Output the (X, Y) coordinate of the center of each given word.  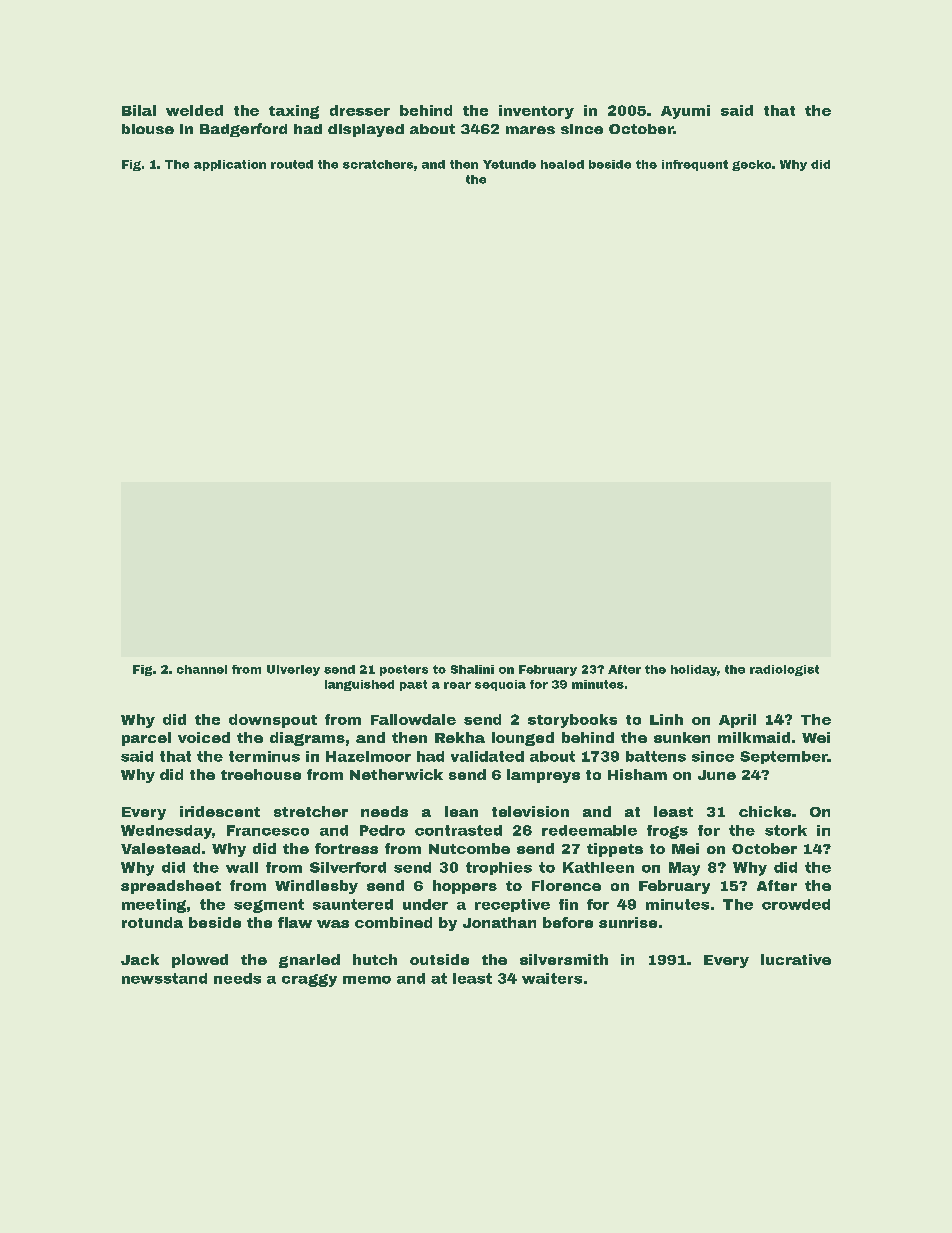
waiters (552, 978)
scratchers (378, 164)
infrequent (695, 165)
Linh (666, 719)
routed (292, 164)
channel (202, 669)
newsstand (164, 978)
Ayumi (685, 112)
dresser (360, 110)
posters (404, 670)
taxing (294, 112)
